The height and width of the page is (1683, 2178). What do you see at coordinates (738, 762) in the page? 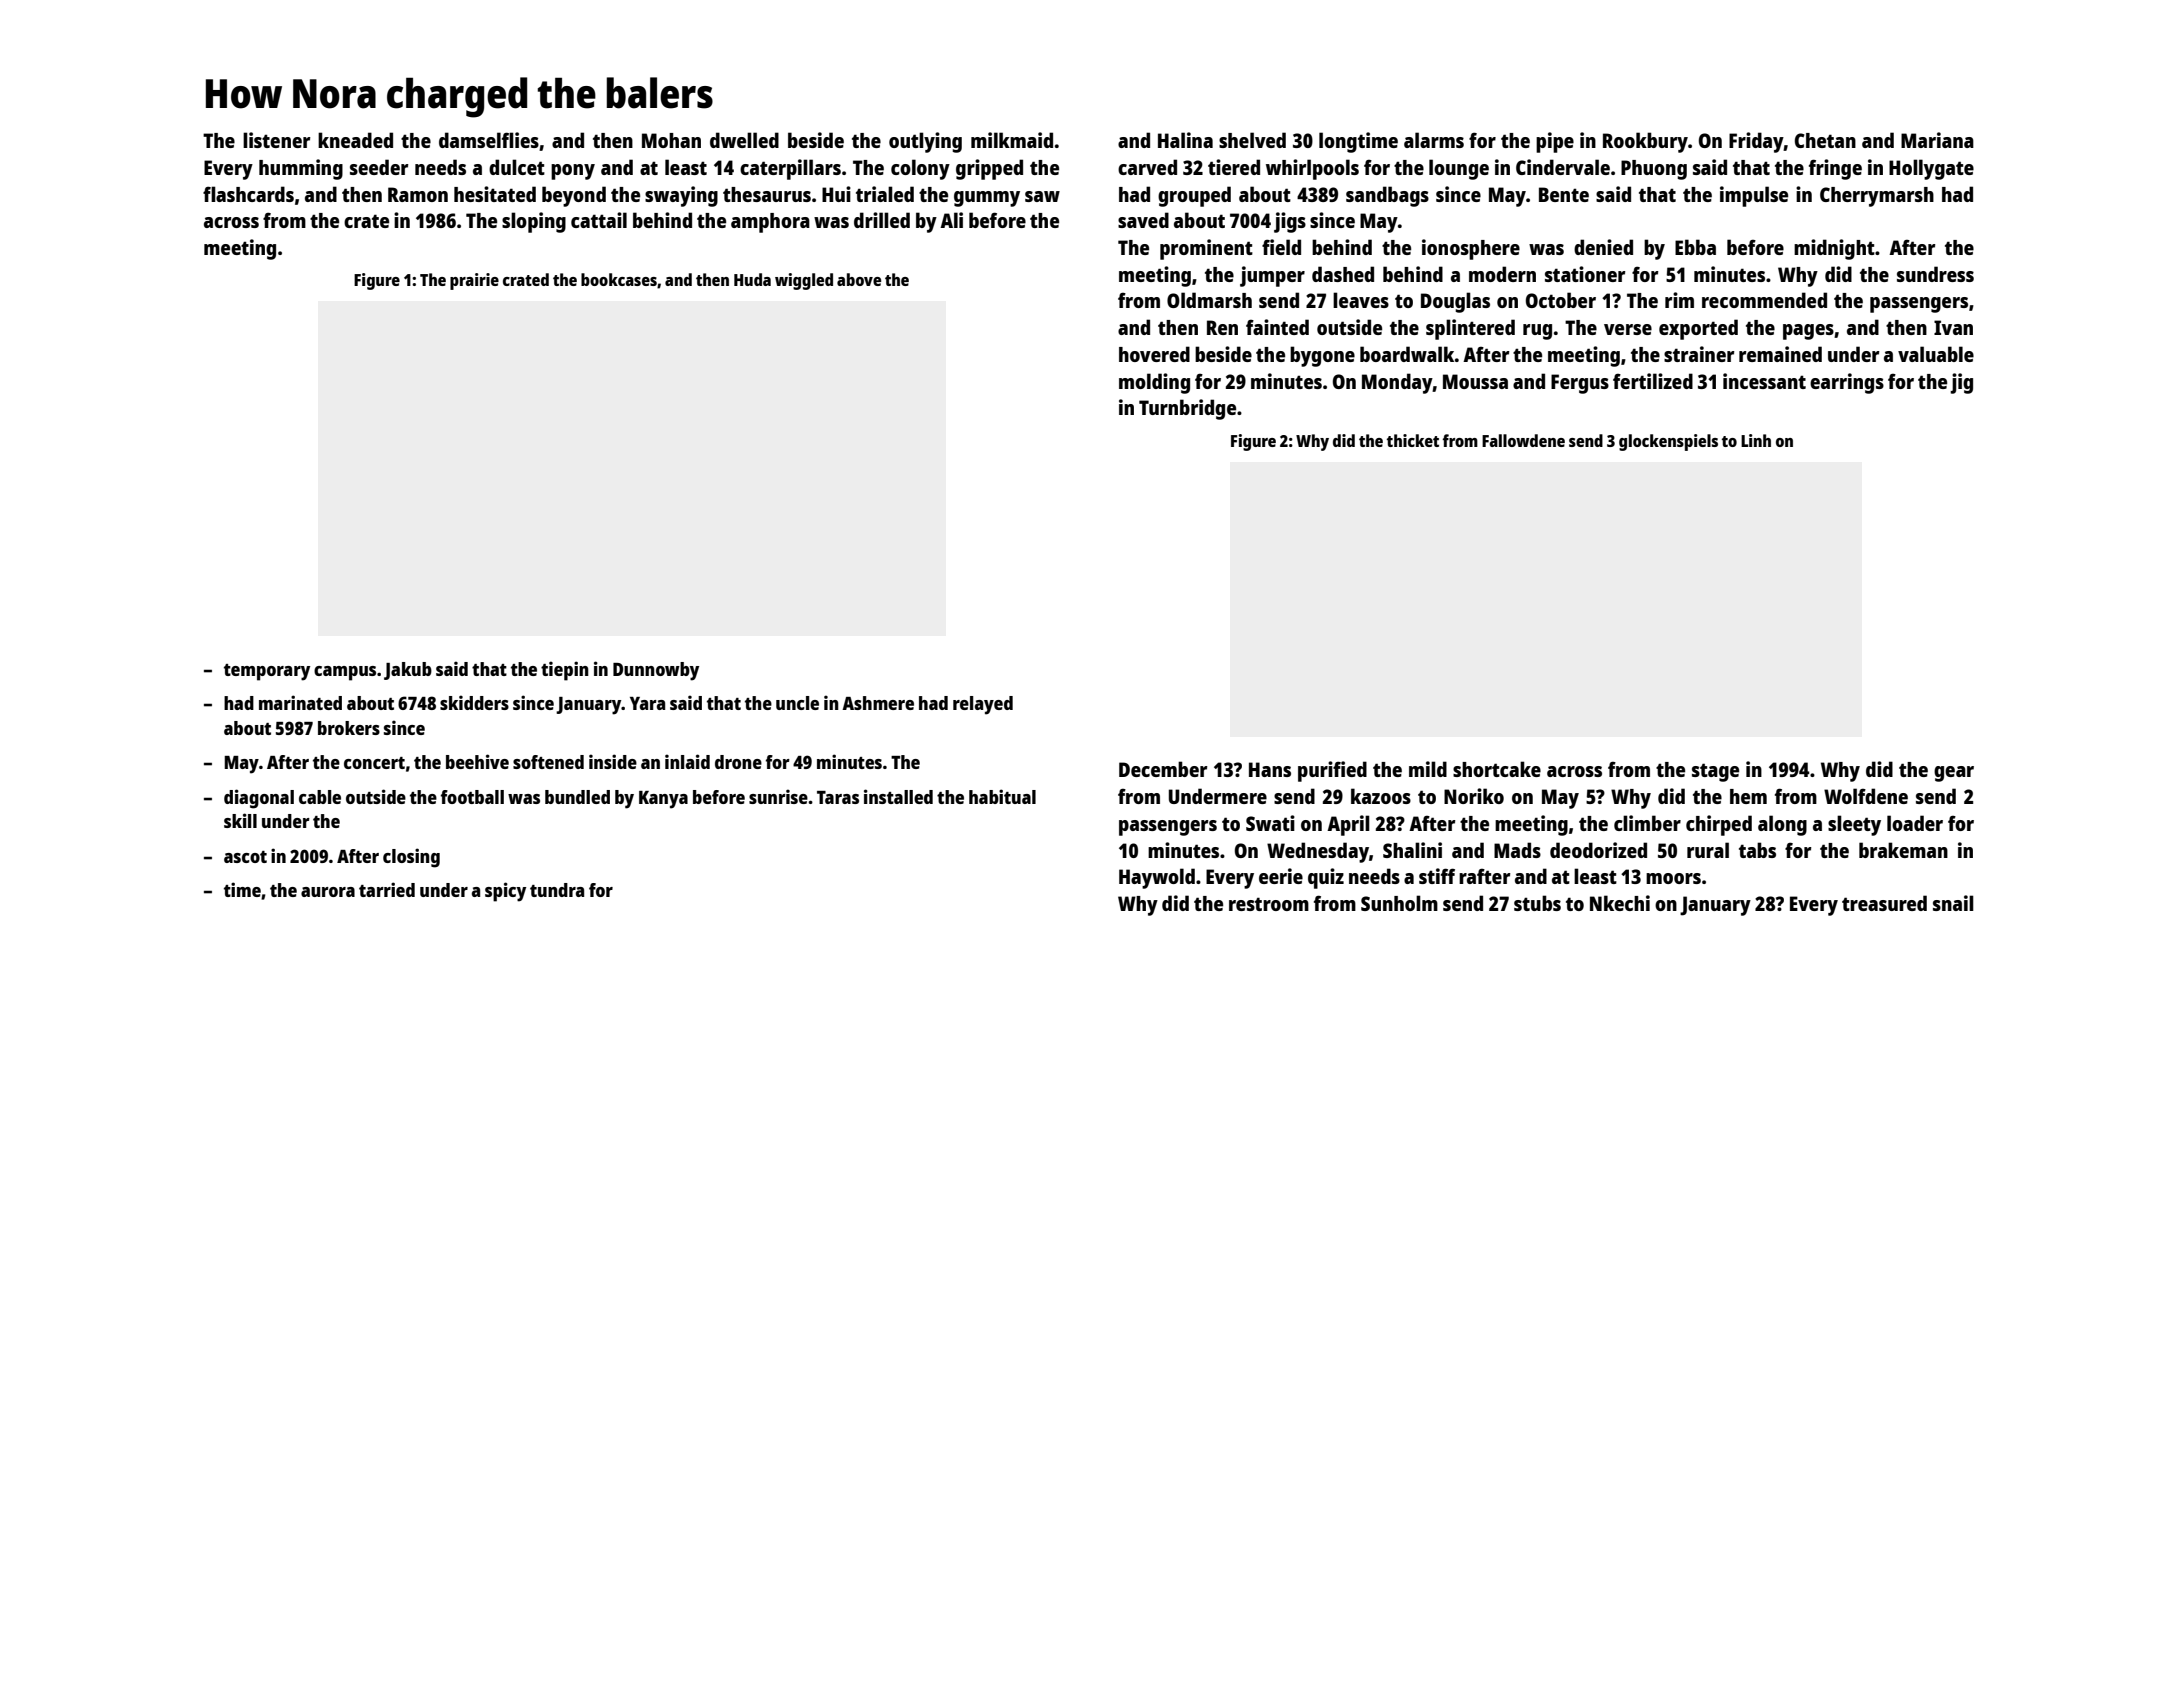
I see `drone` at bounding box center [738, 762].
